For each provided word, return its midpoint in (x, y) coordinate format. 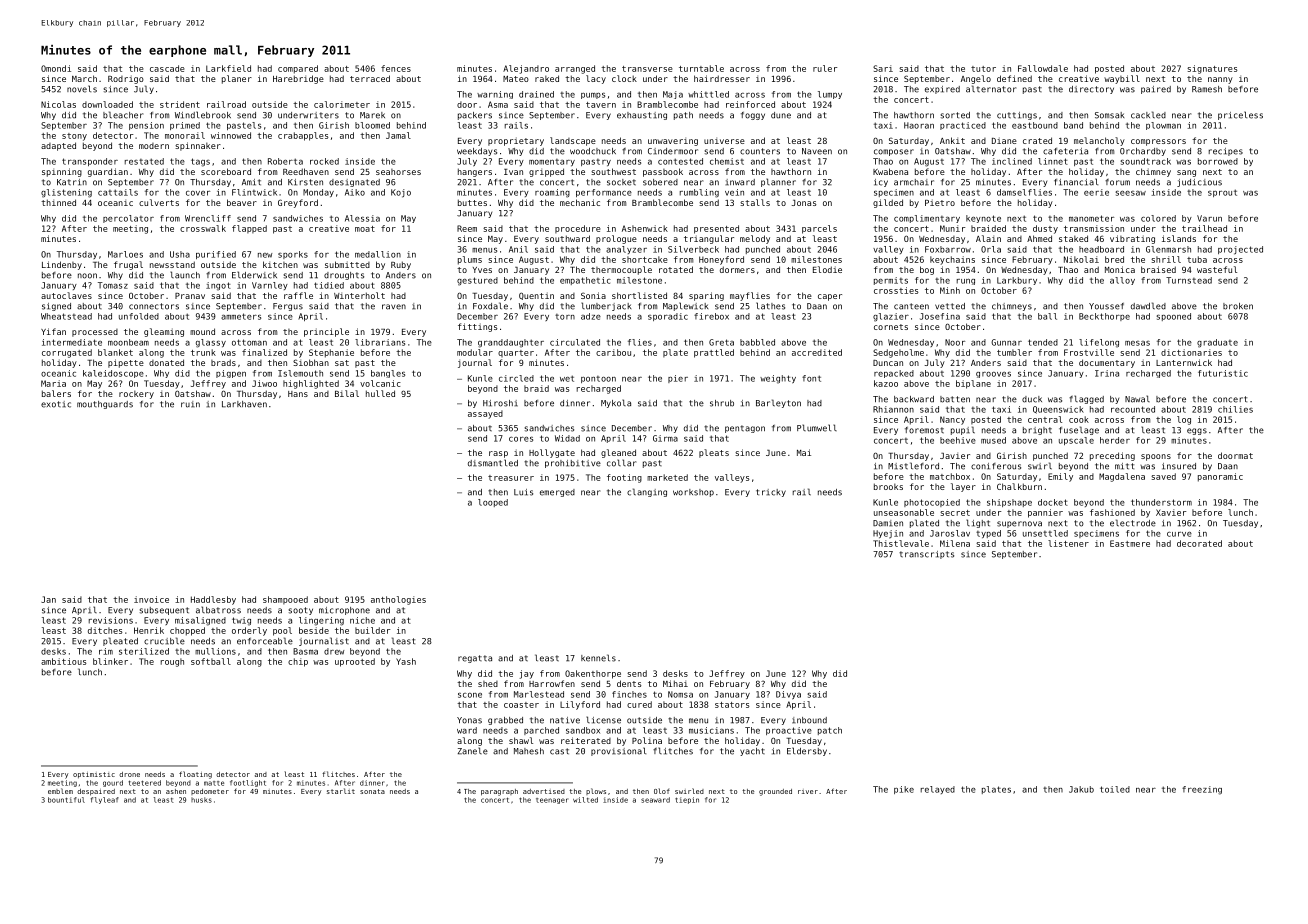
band (1073, 125)
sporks (293, 255)
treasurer (511, 478)
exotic (56, 404)
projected (1240, 250)
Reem (467, 228)
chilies (1235, 409)
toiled (1115, 789)
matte (214, 783)
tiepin (687, 800)
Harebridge (298, 79)
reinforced (750, 104)
